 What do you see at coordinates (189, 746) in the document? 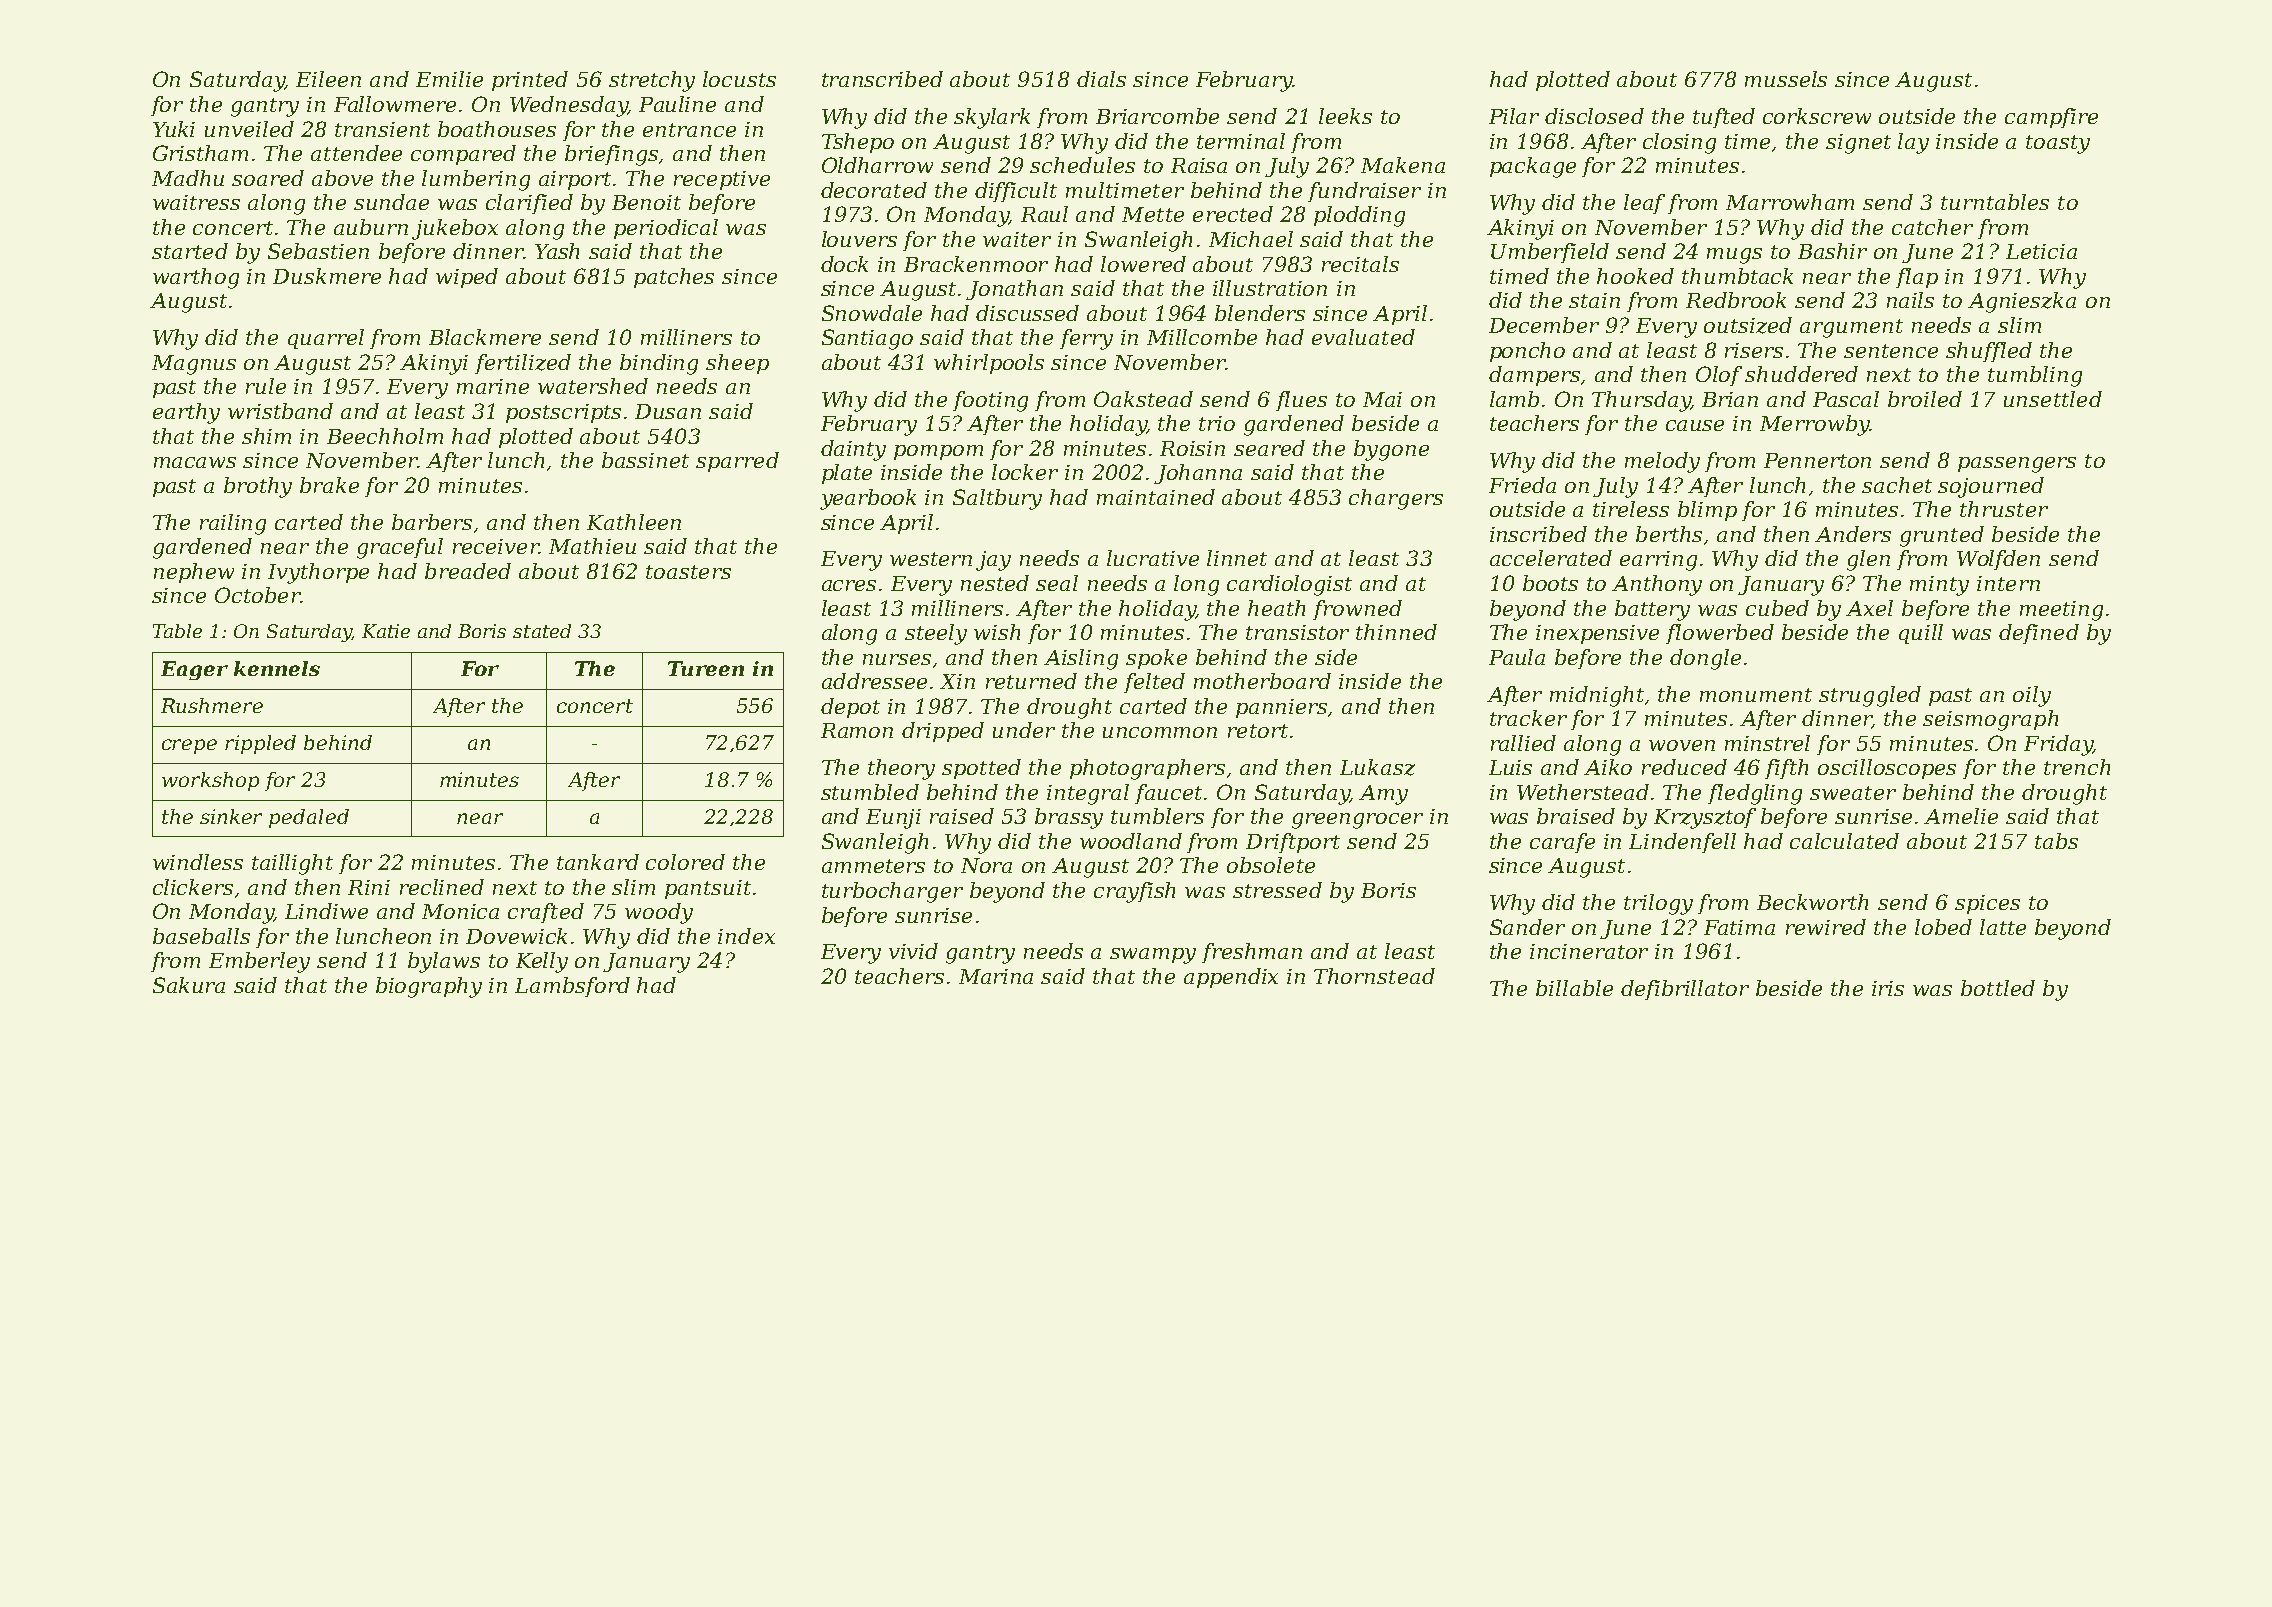
I see `crepe` at bounding box center [189, 746].
